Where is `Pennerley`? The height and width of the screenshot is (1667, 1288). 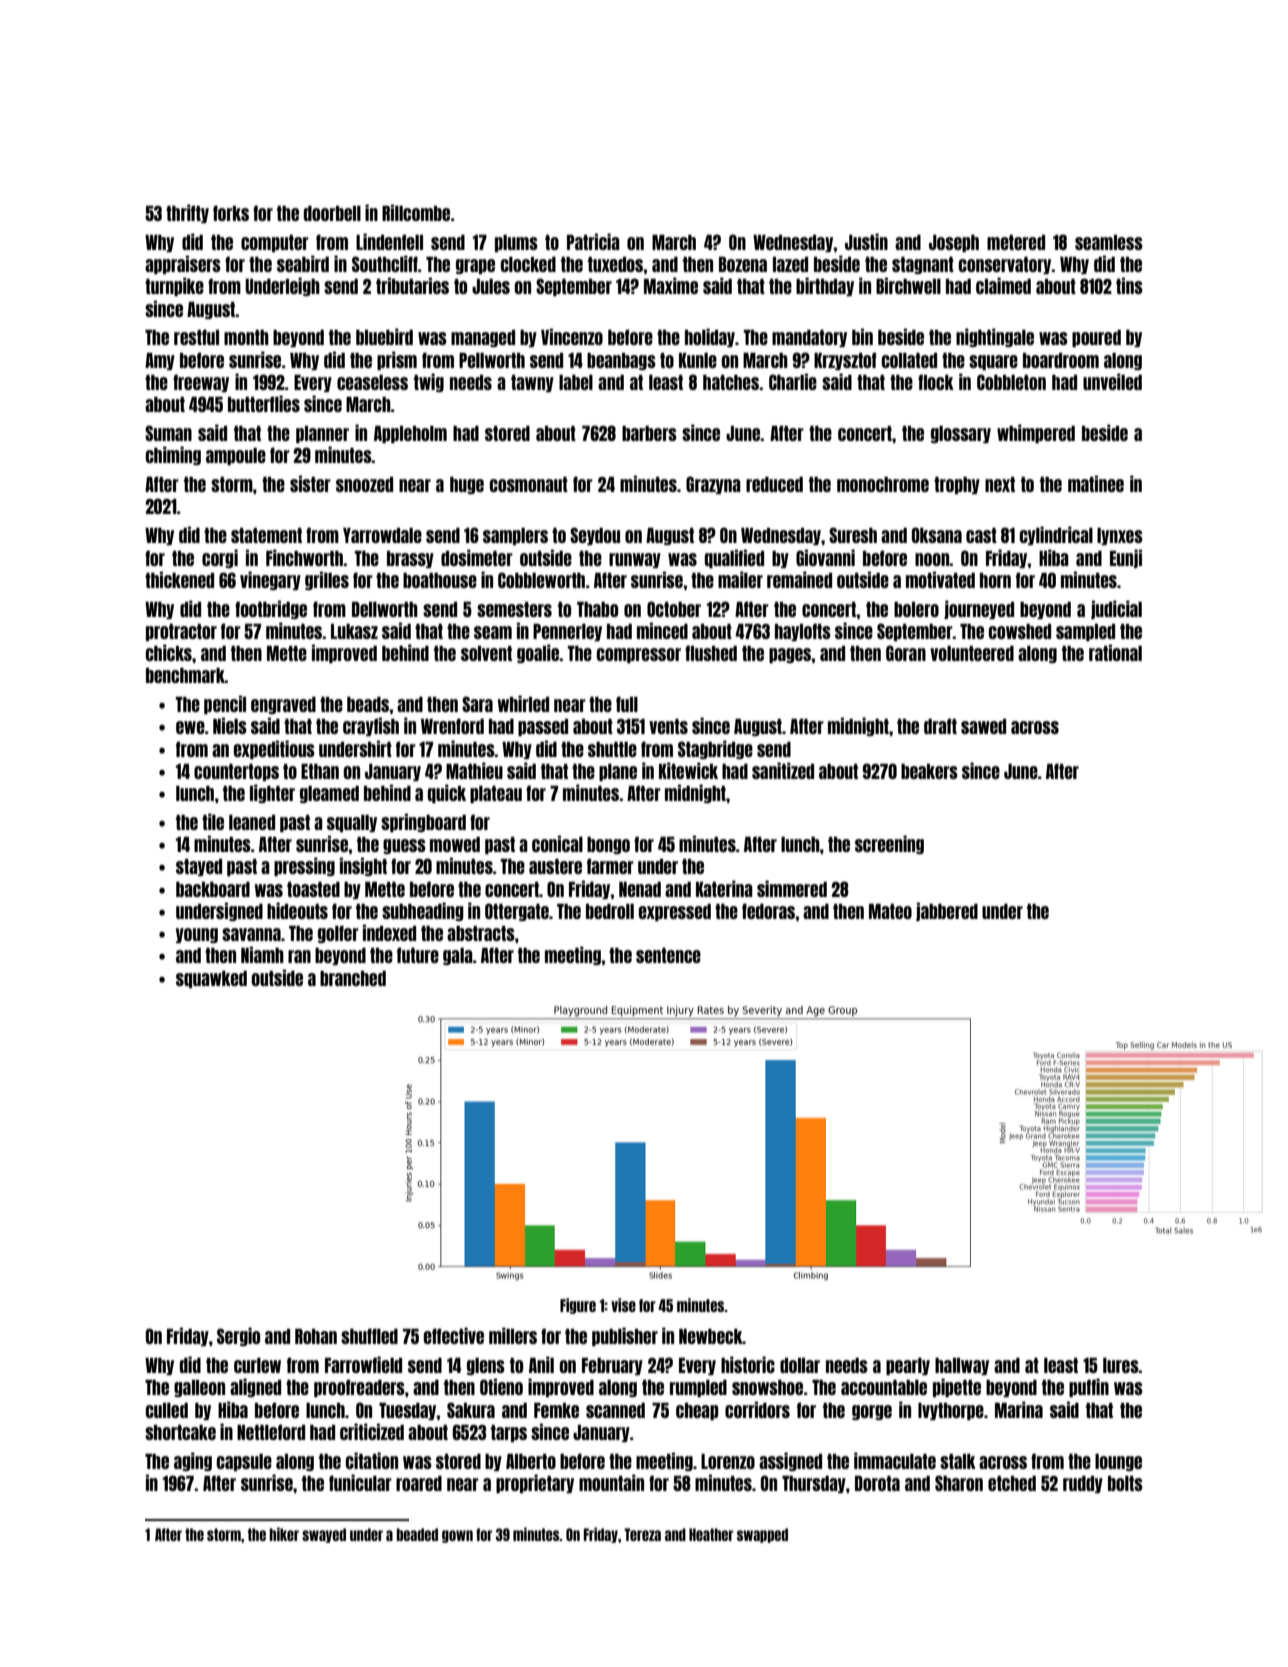
Pennerley is located at coordinates (567, 632).
